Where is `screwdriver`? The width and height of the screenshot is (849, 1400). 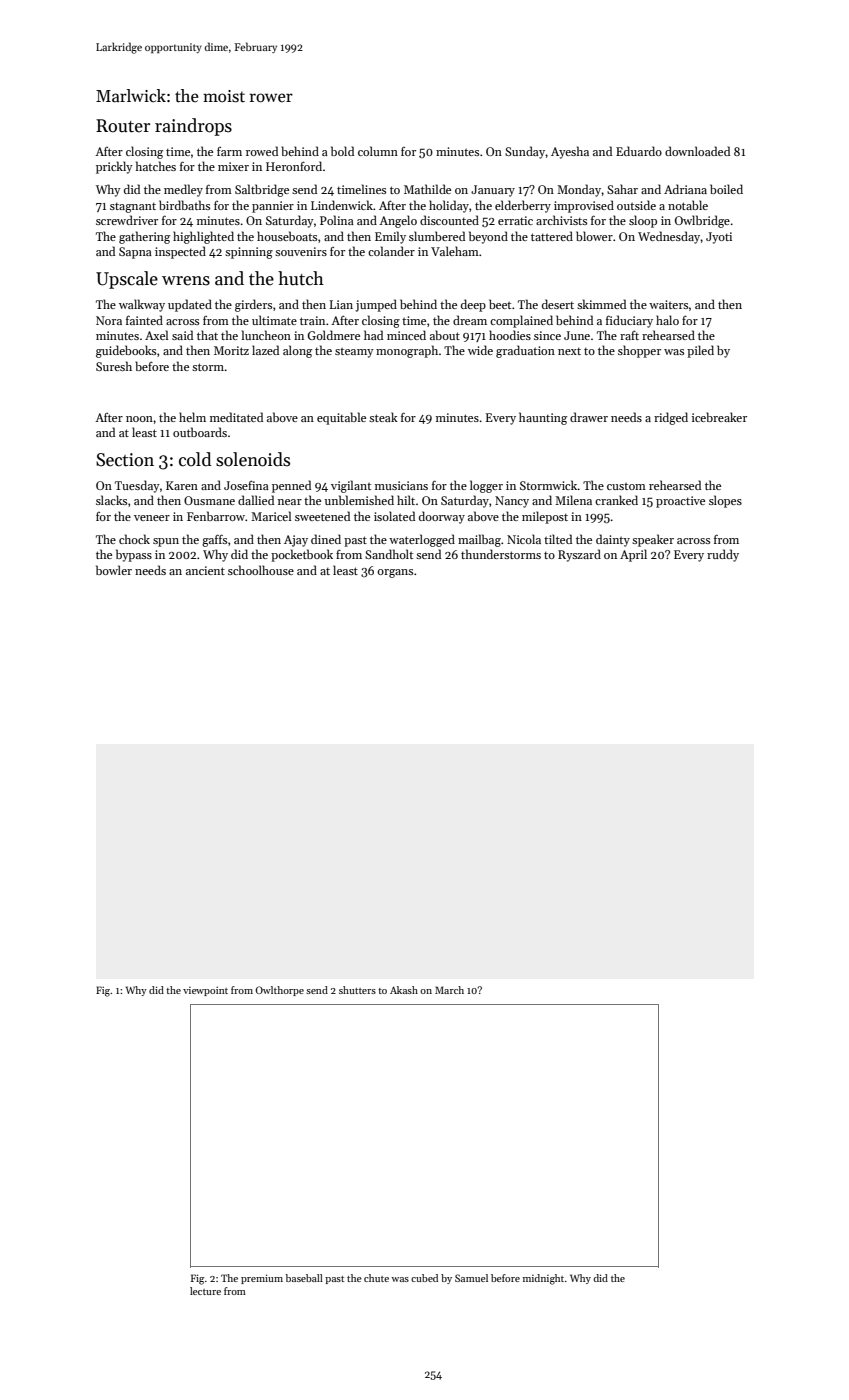
screwdriver is located at coordinates (127, 220).
